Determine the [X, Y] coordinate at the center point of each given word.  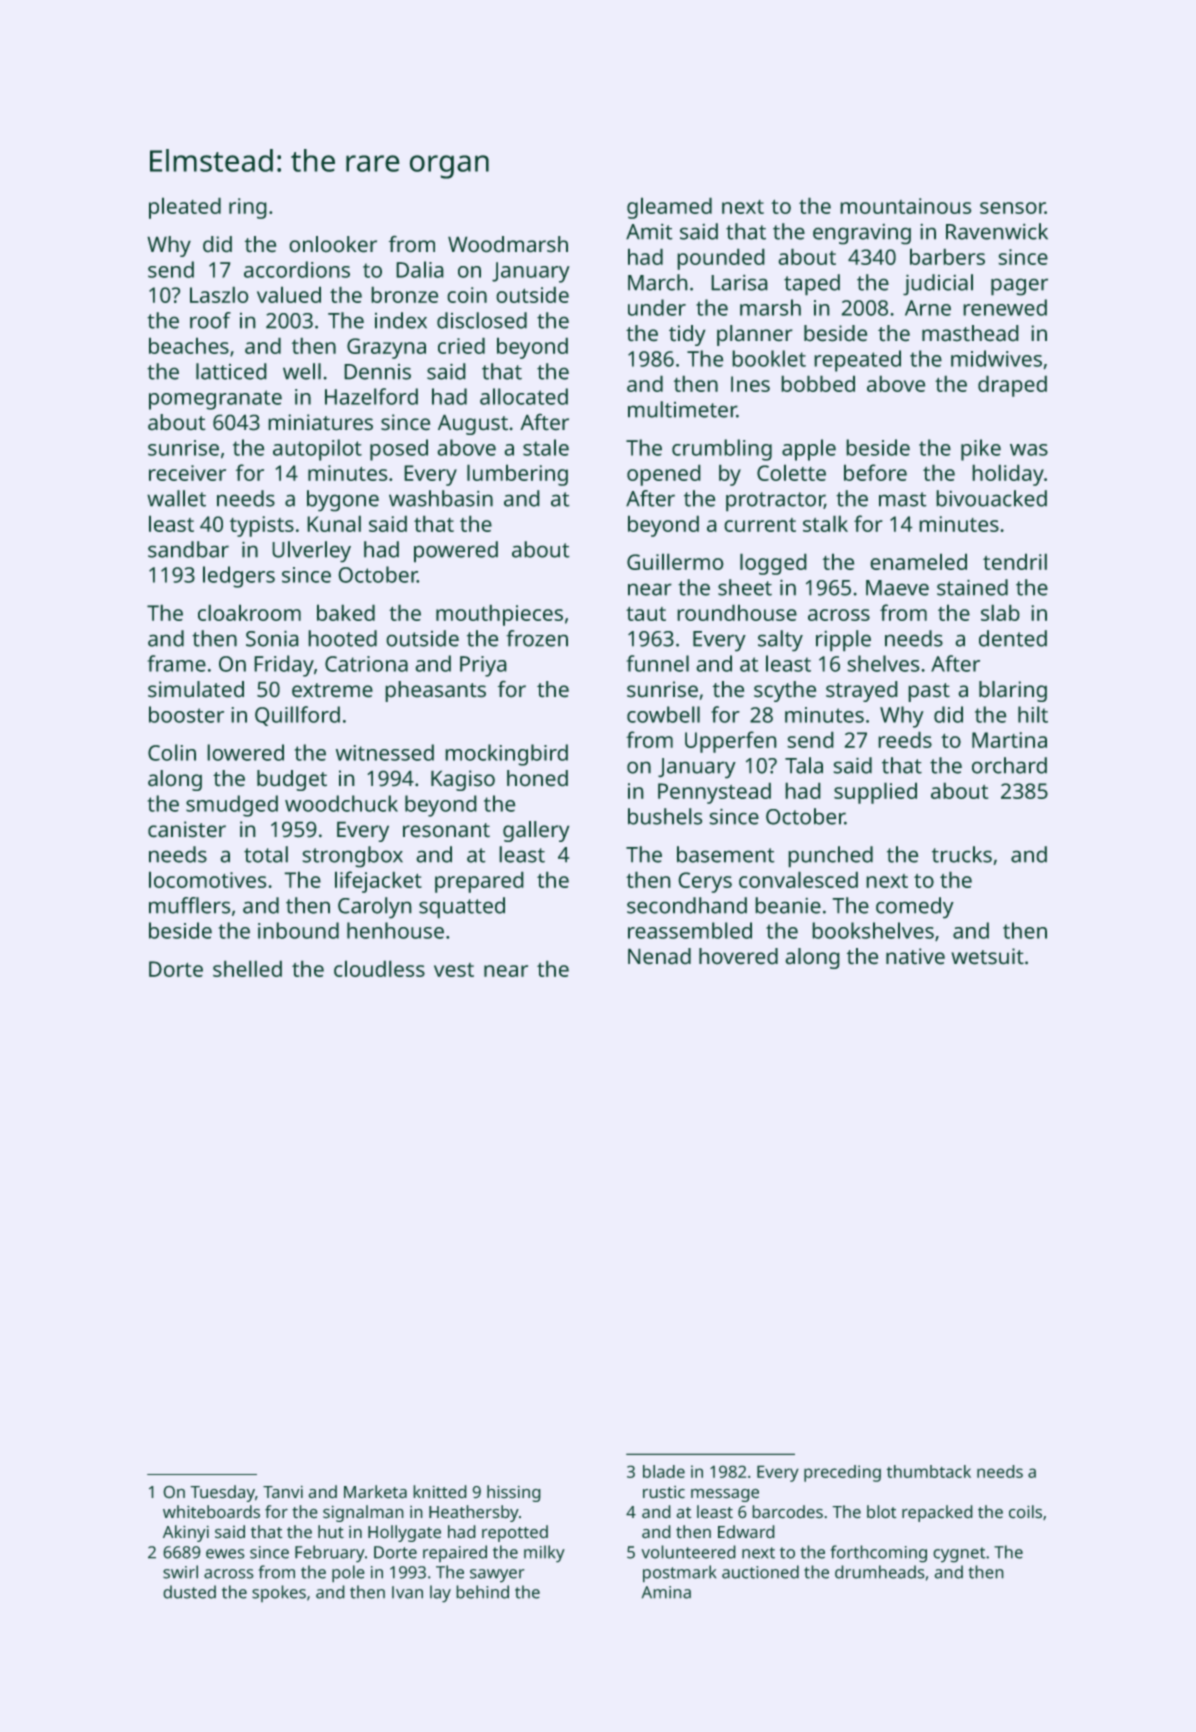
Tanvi [283, 1491]
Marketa [375, 1492]
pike [981, 450]
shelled [247, 968]
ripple [843, 641]
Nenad [659, 956]
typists [262, 526]
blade [664, 1471]
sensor [1012, 208]
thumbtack [929, 1471]
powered [456, 552]
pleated [185, 208]
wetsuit [987, 956]
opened [664, 475]
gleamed [669, 208]
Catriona [366, 664]
